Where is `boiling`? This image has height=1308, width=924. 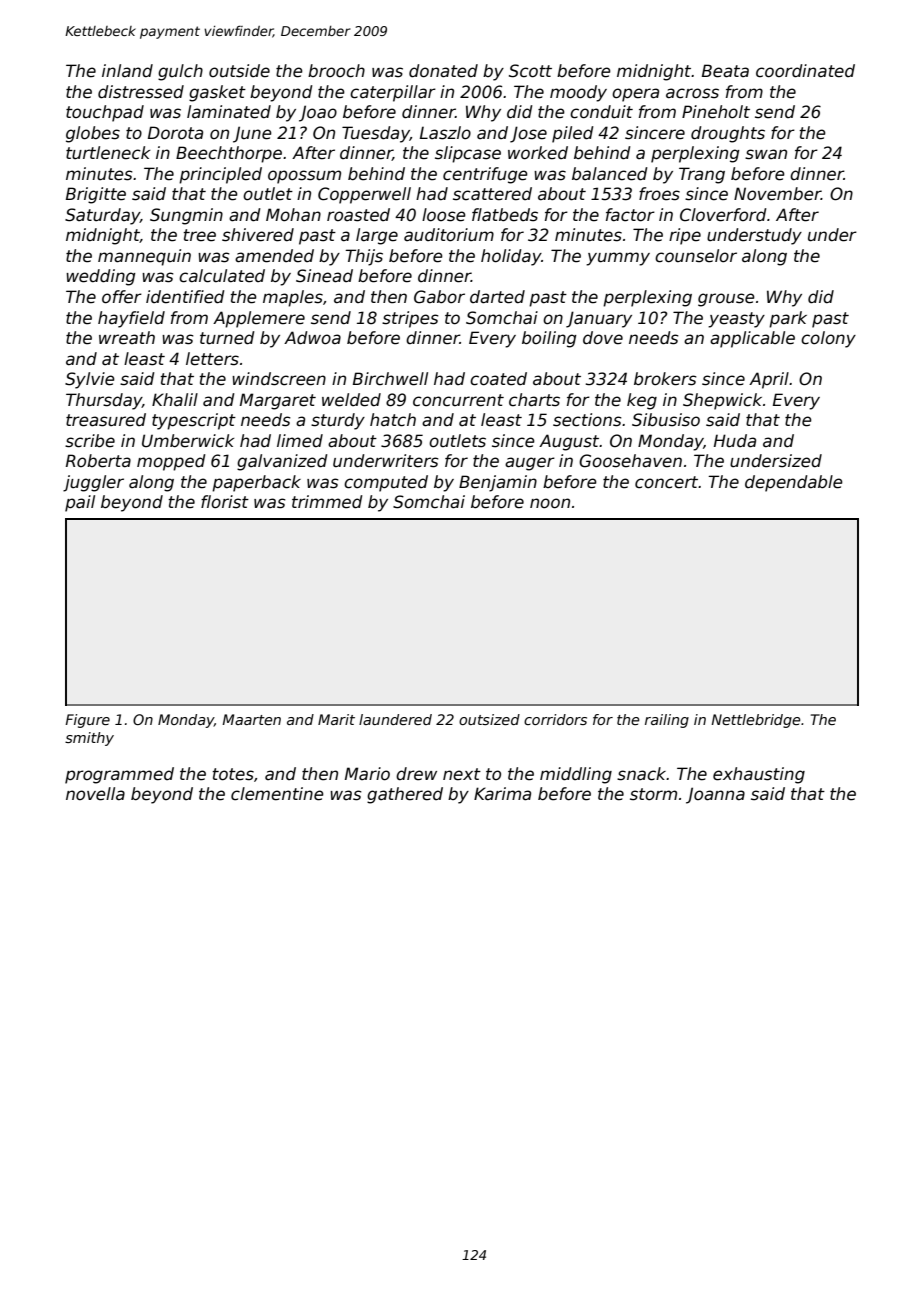
boiling is located at coordinates (549, 339).
